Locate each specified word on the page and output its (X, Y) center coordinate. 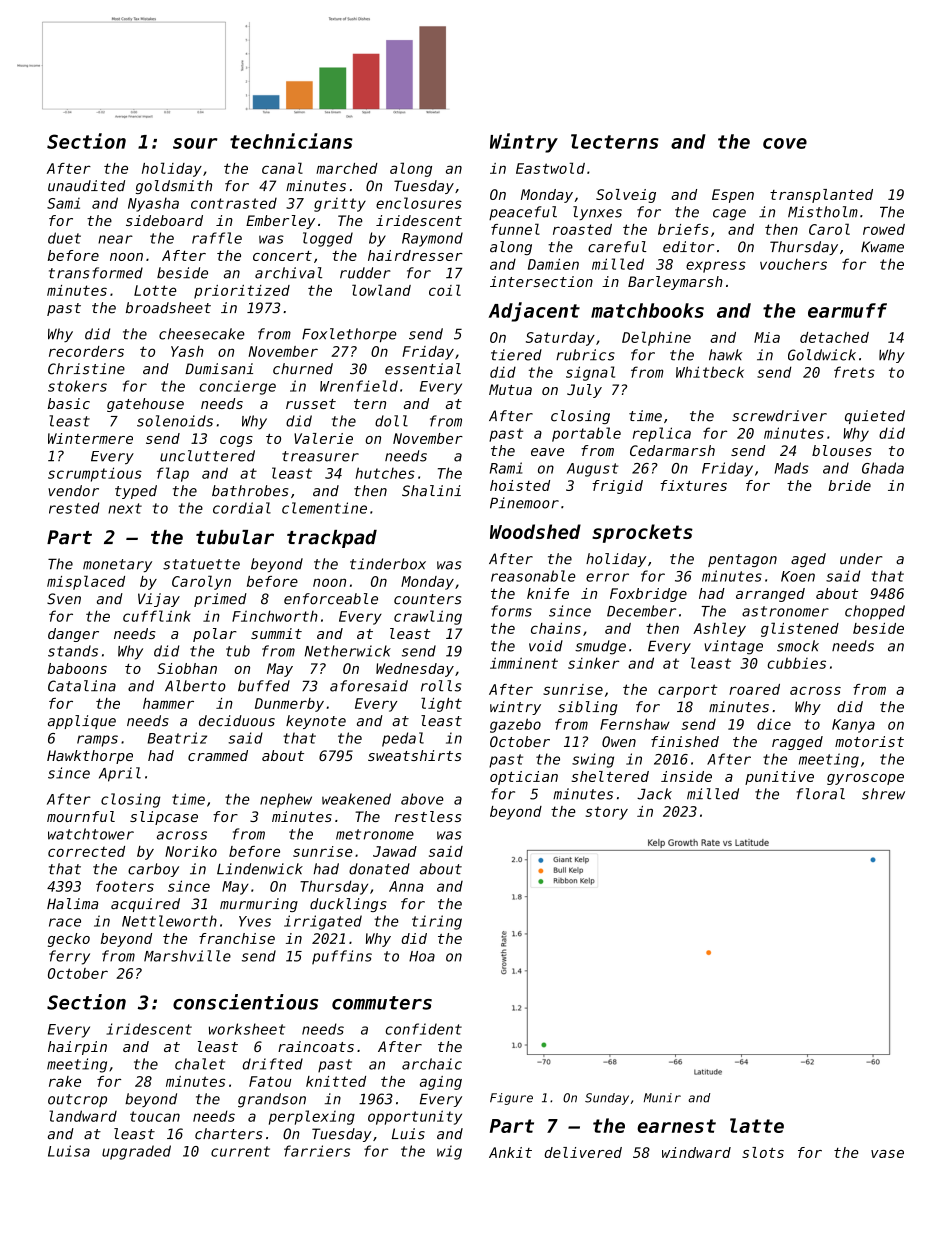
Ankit (510, 1152)
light (441, 704)
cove (785, 143)
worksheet (247, 1029)
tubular (235, 537)
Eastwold (550, 168)
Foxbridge (648, 595)
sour (195, 143)
